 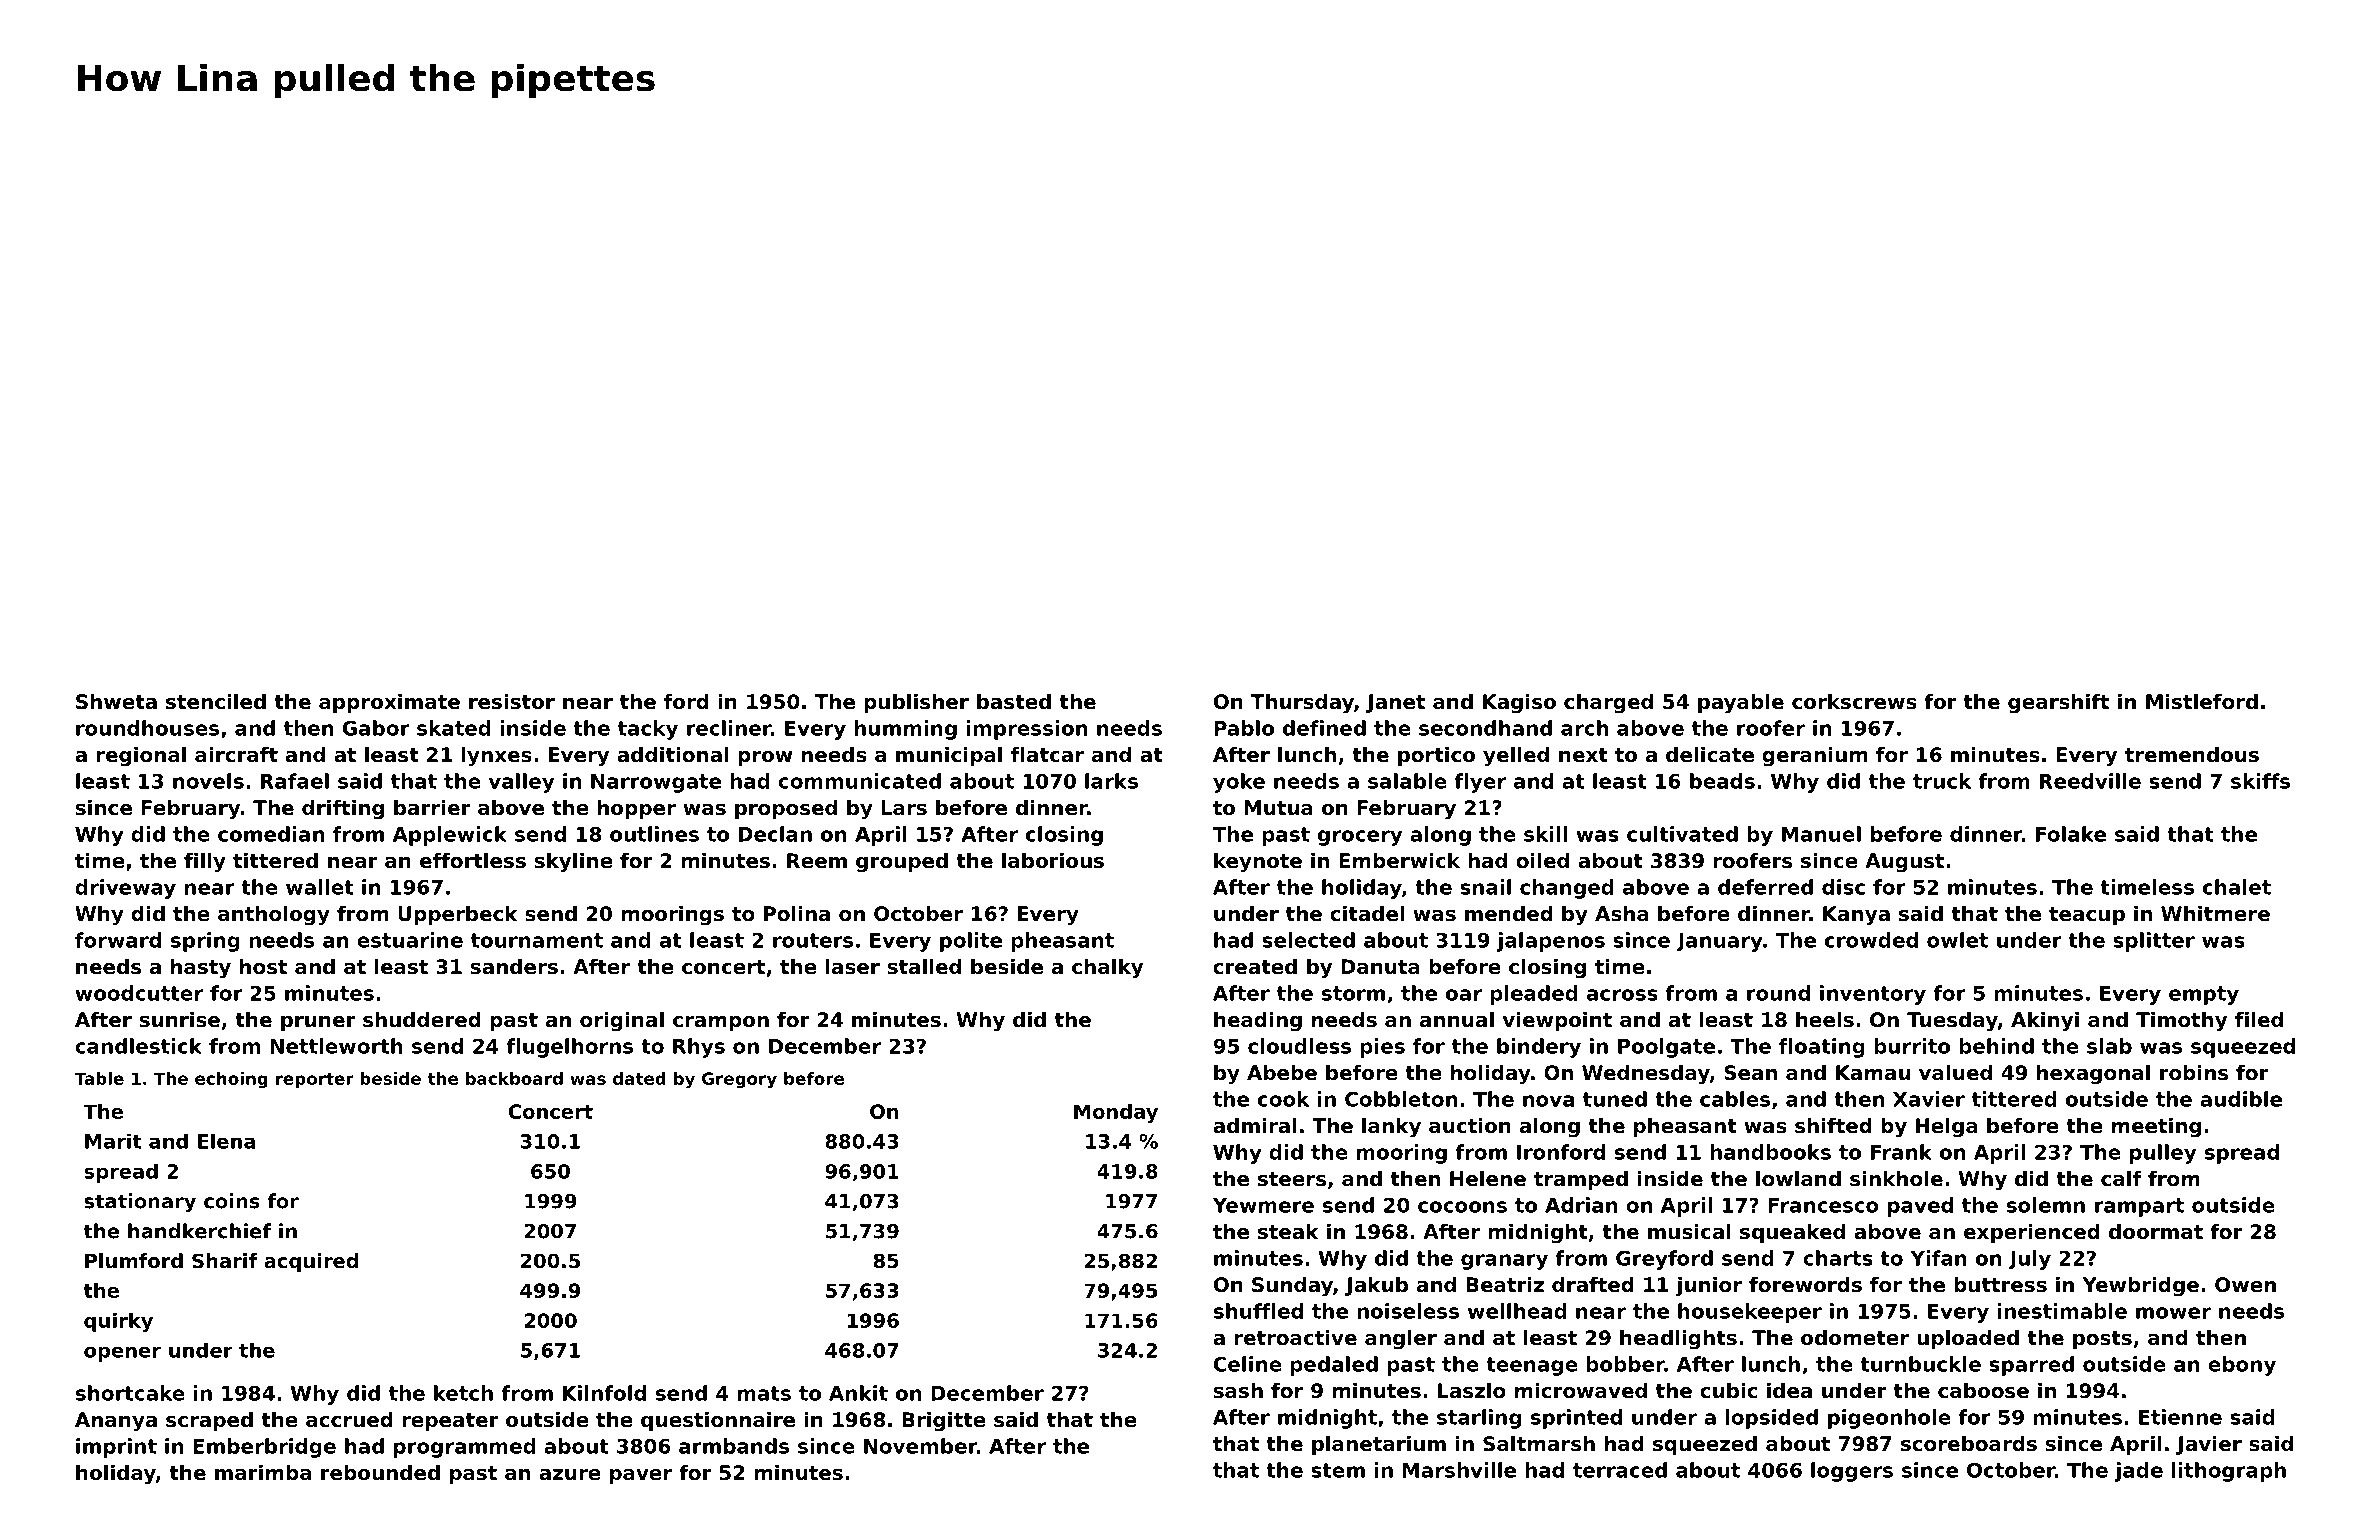 I want to click on flugelhorns, so click(x=569, y=1048).
